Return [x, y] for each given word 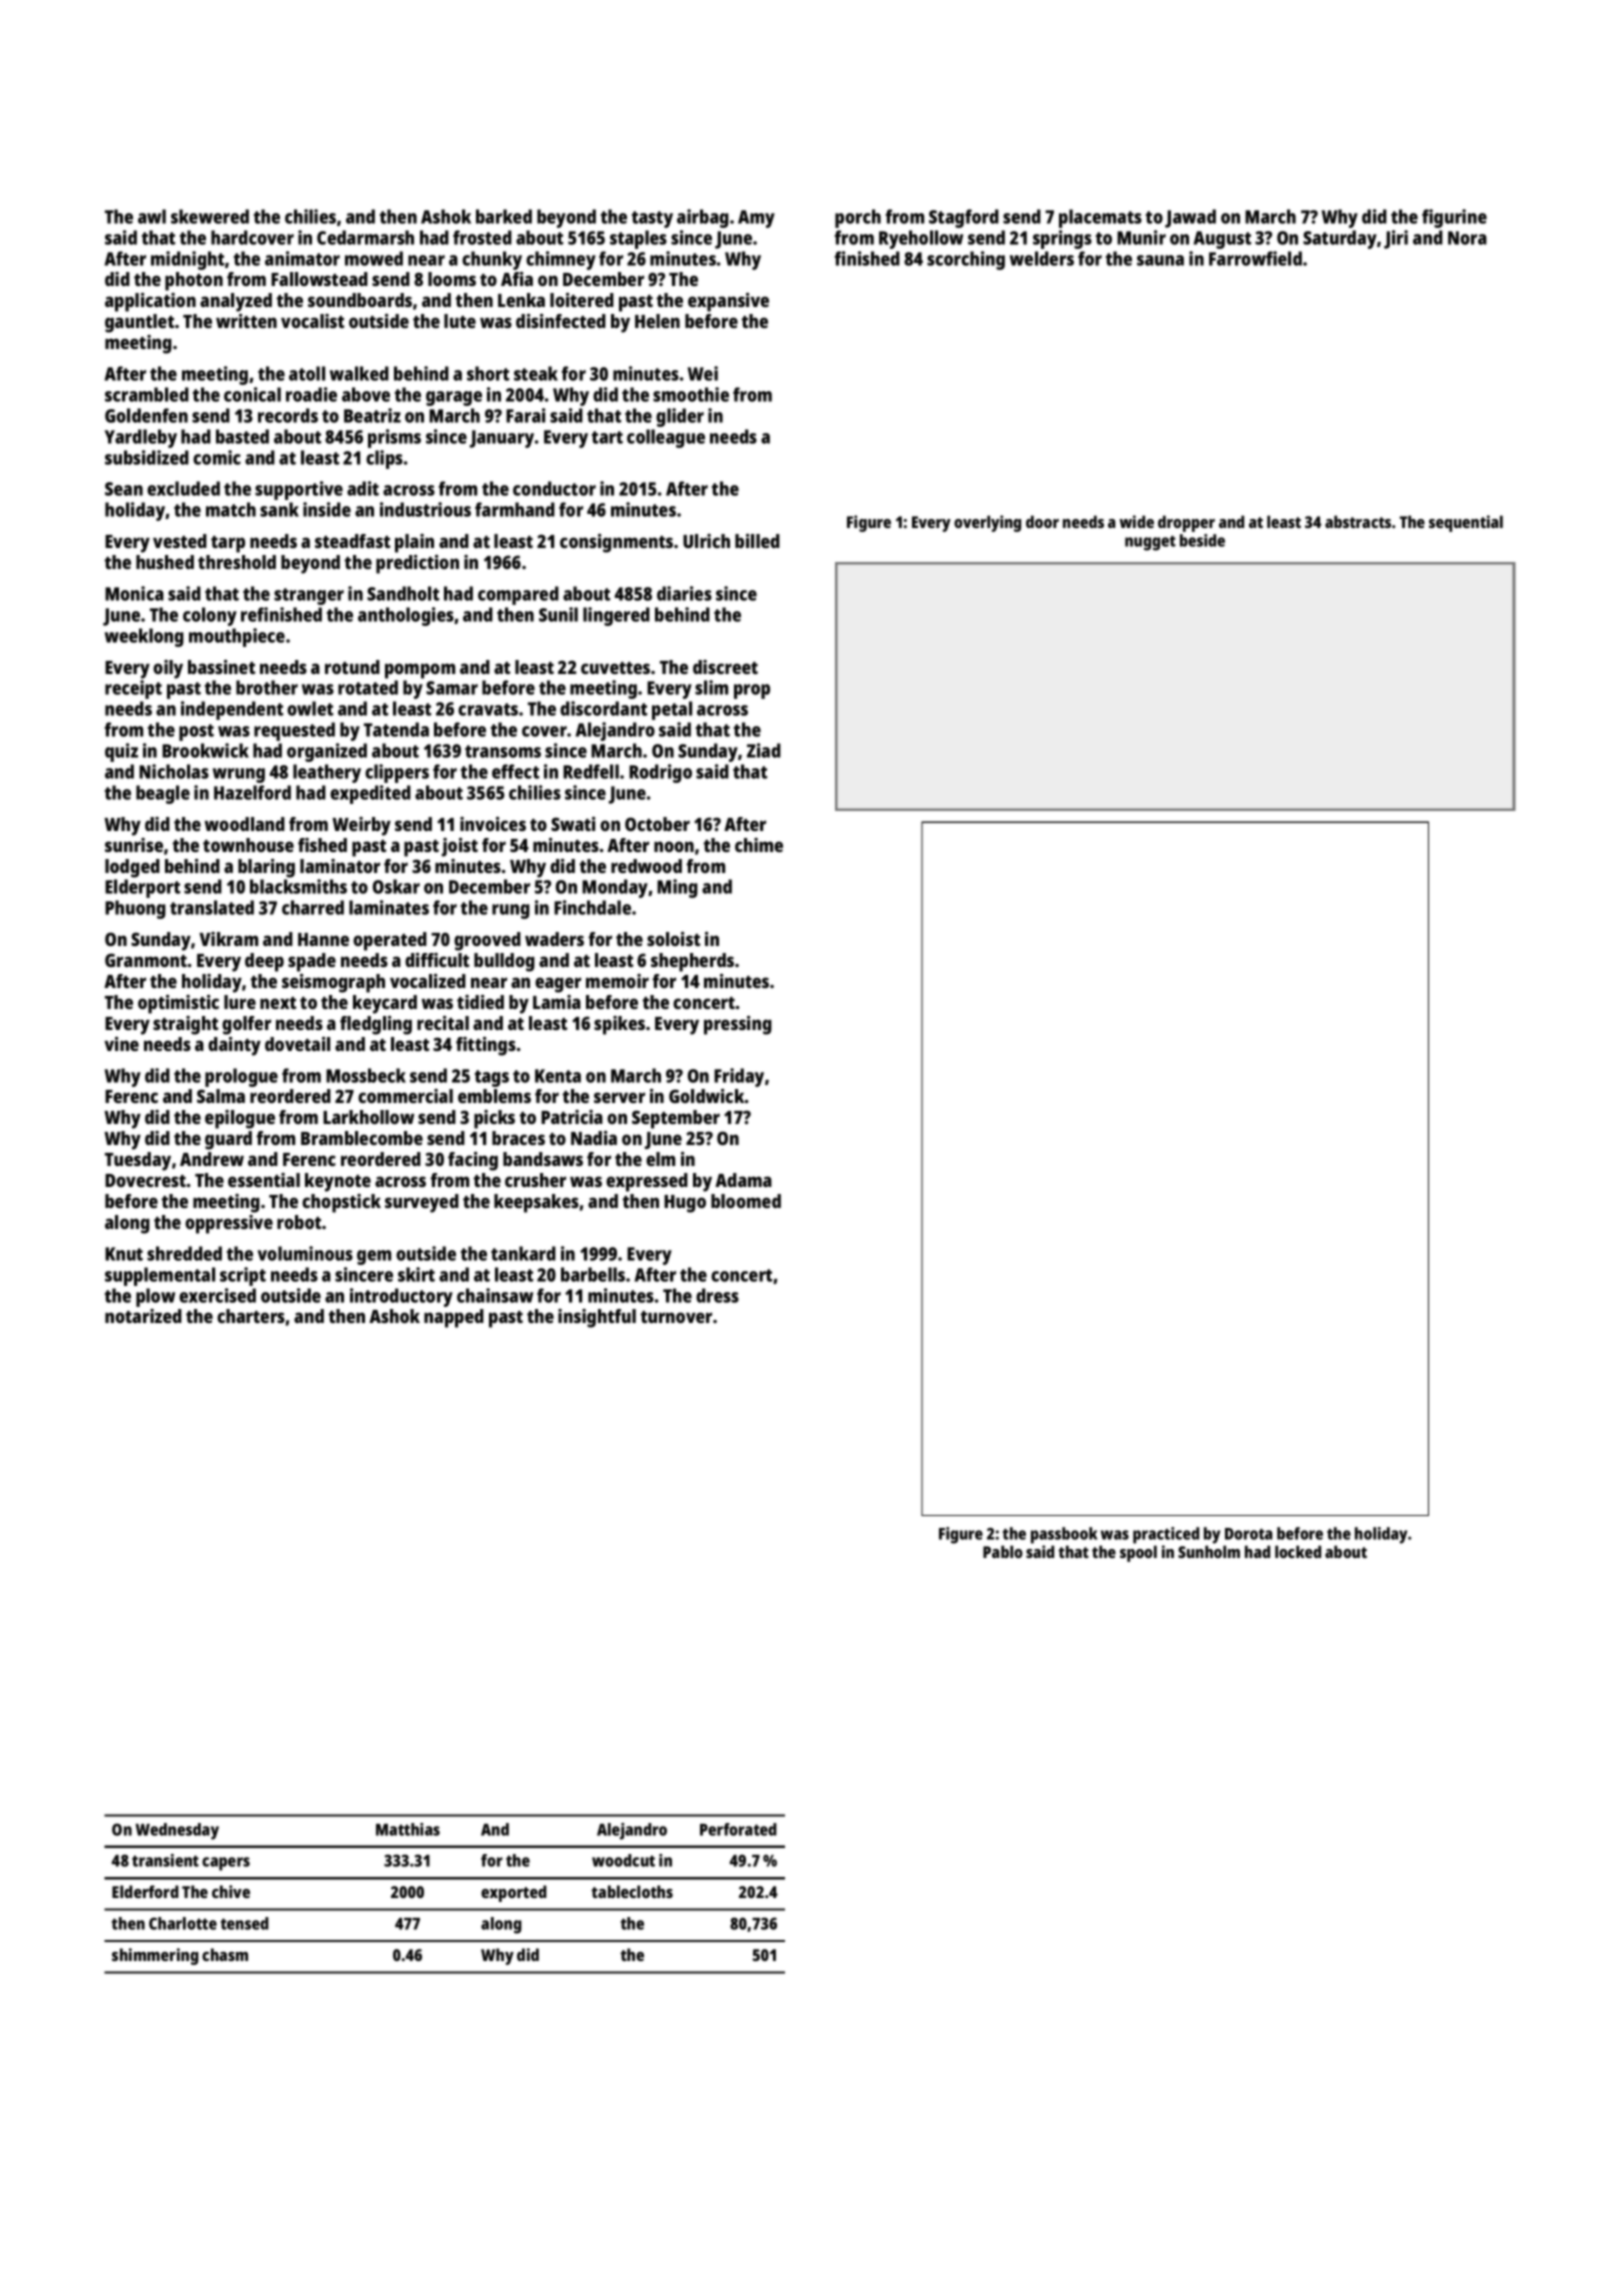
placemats [1100, 218]
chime [759, 845]
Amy [756, 219]
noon [674, 846]
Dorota [1248, 1534]
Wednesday [177, 1831]
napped [454, 1318]
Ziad [764, 750]
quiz [121, 752]
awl [152, 216]
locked [1298, 1551]
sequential [1466, 523]
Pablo [1003, 1551]
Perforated [738, 1829]
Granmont [146, 960]
